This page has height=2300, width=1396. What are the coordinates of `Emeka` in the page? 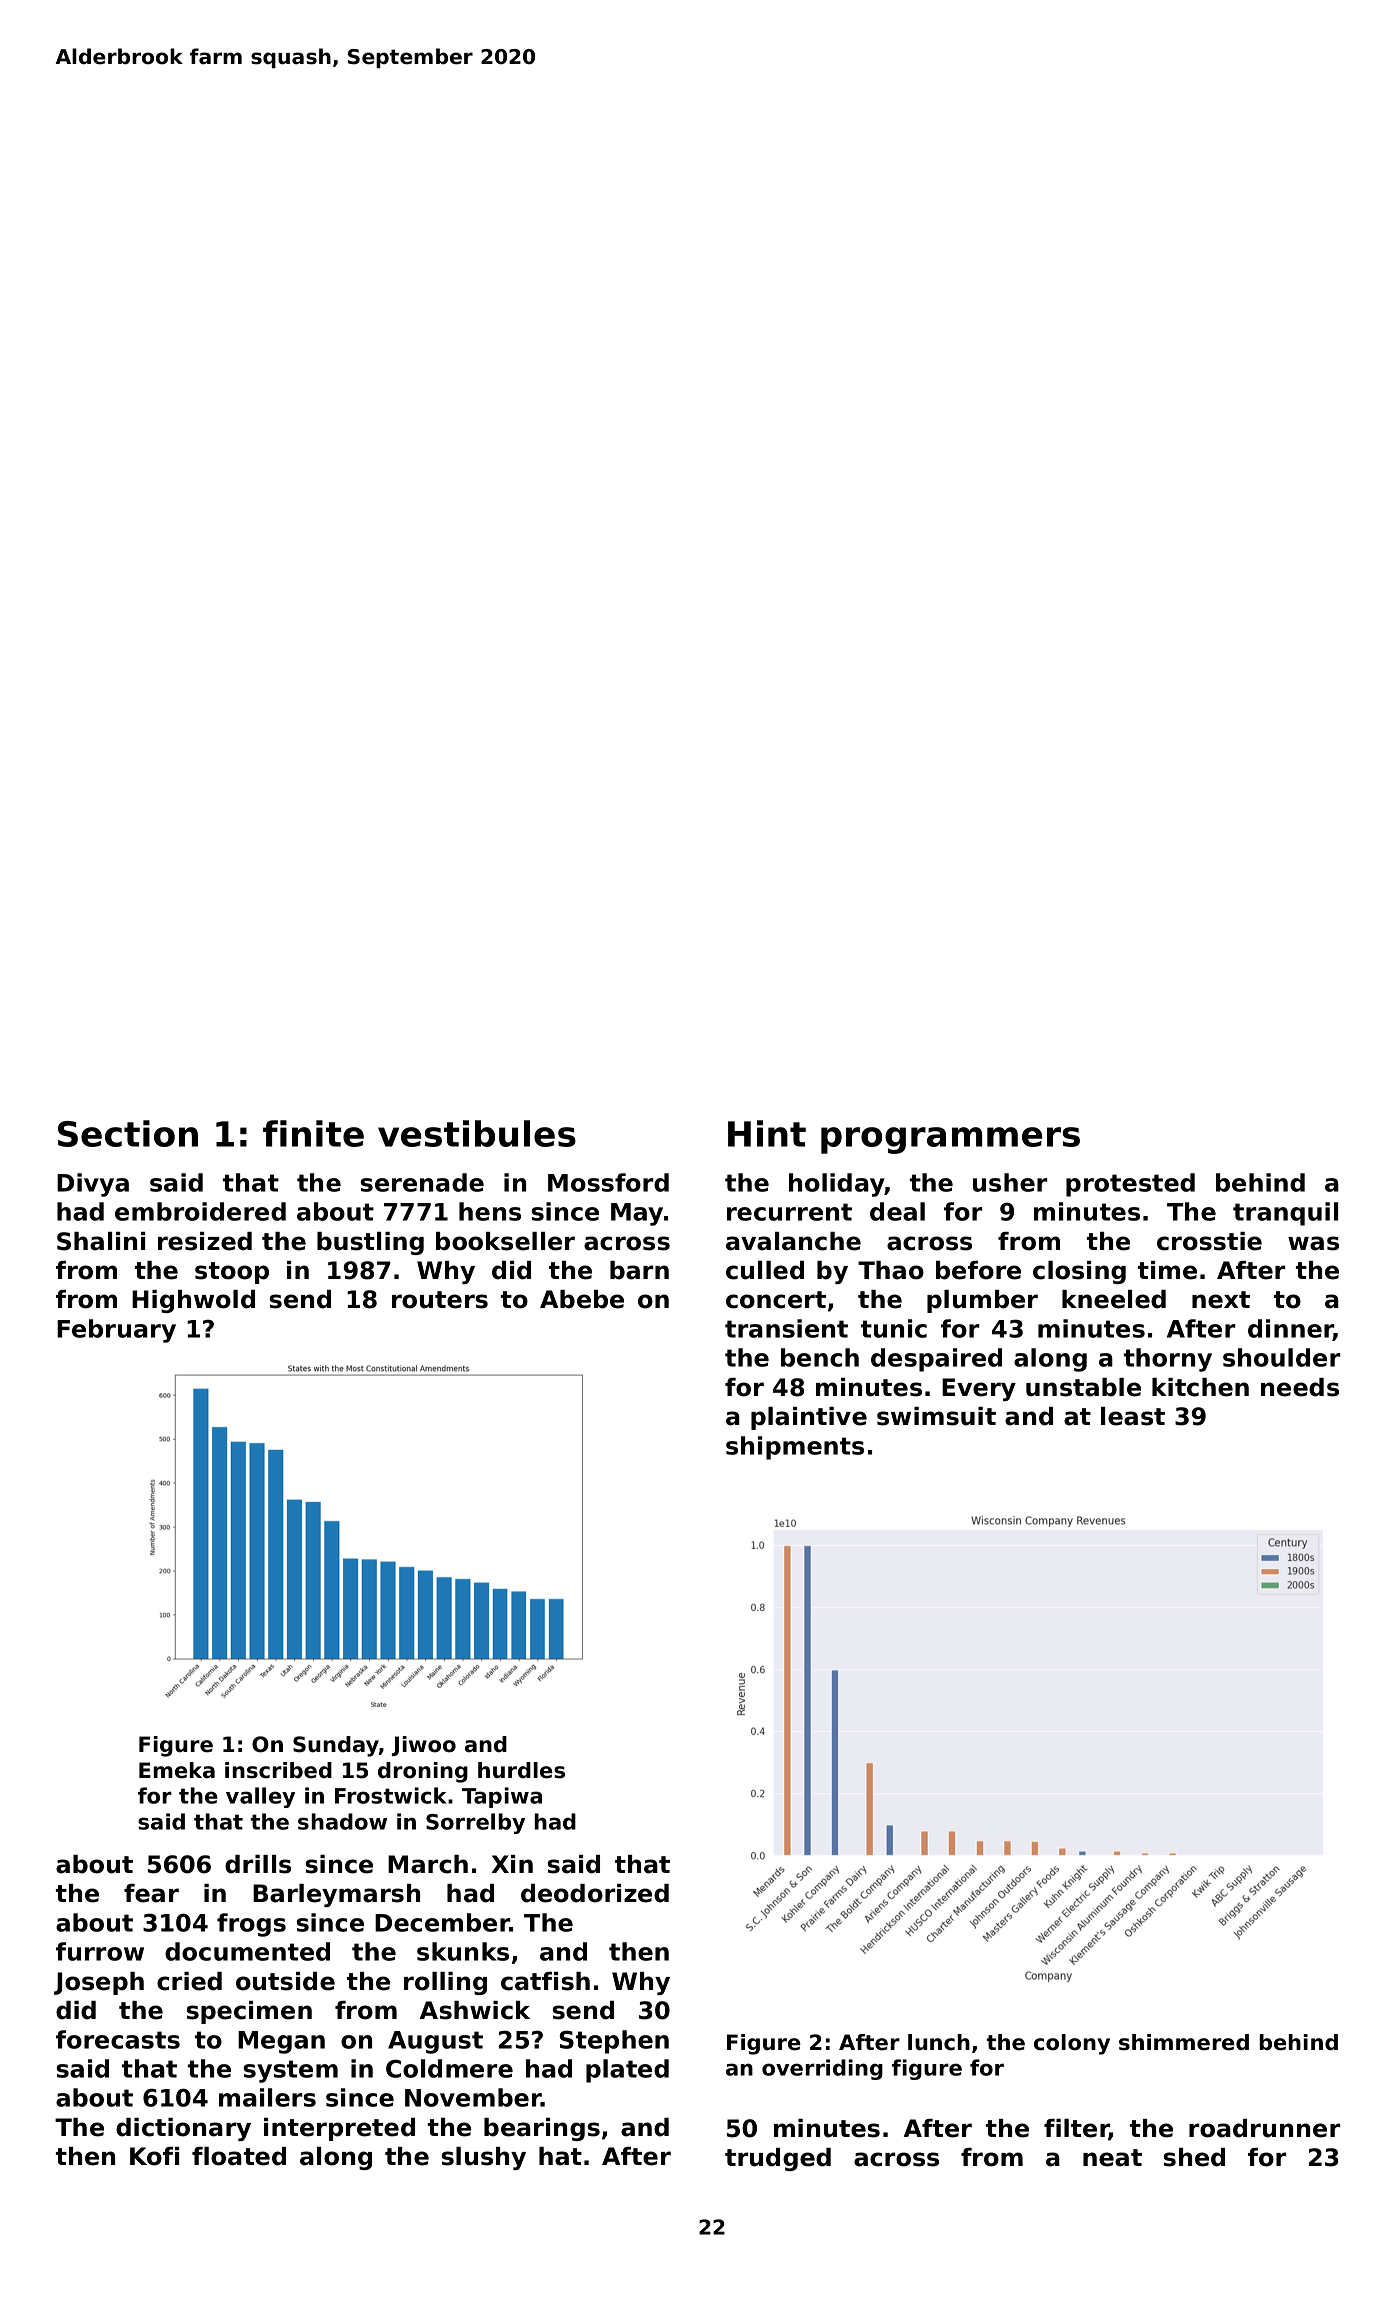 It's located at (177, 1770).
